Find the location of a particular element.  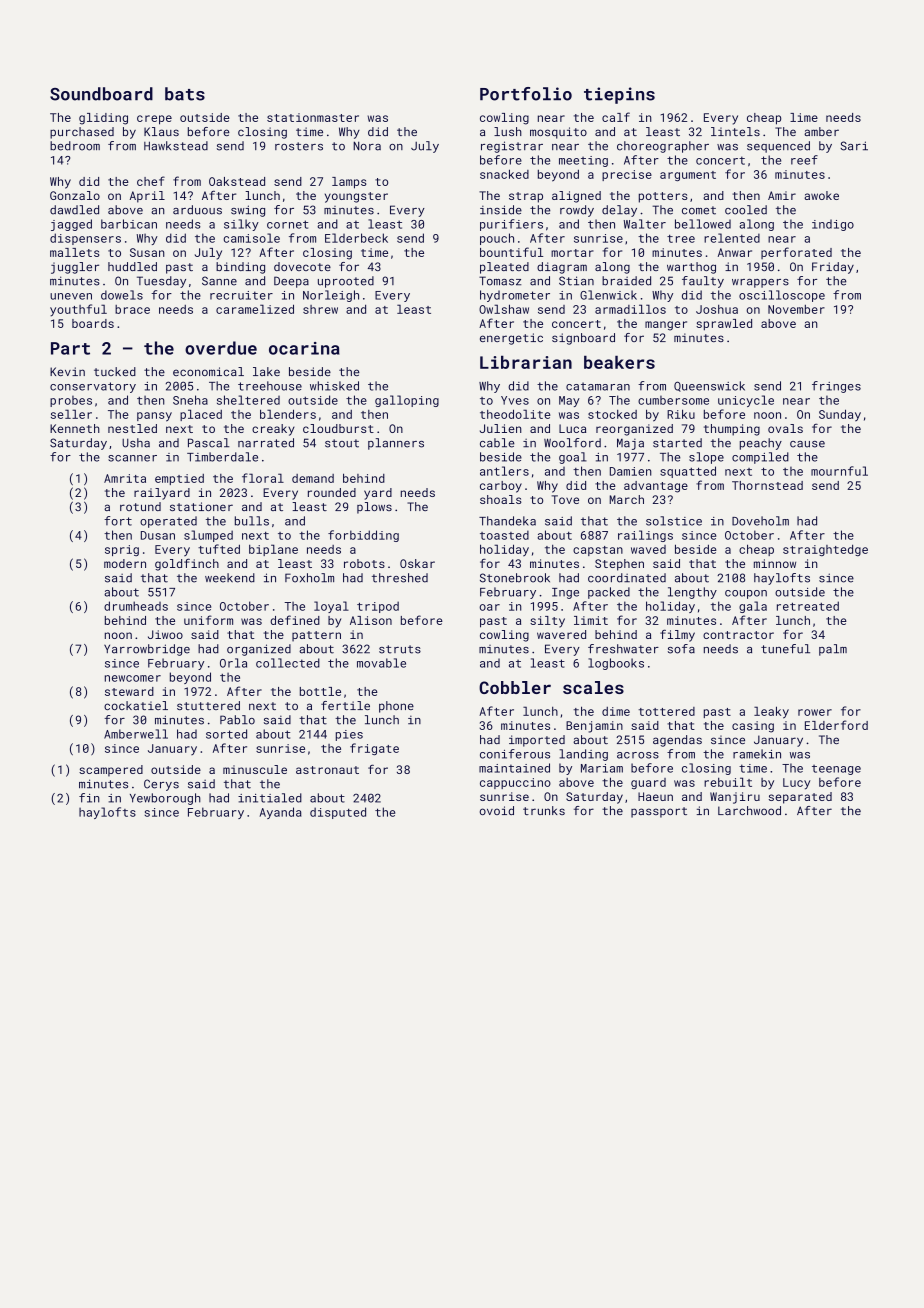

Oskar is located at coordinates (417, 563).
